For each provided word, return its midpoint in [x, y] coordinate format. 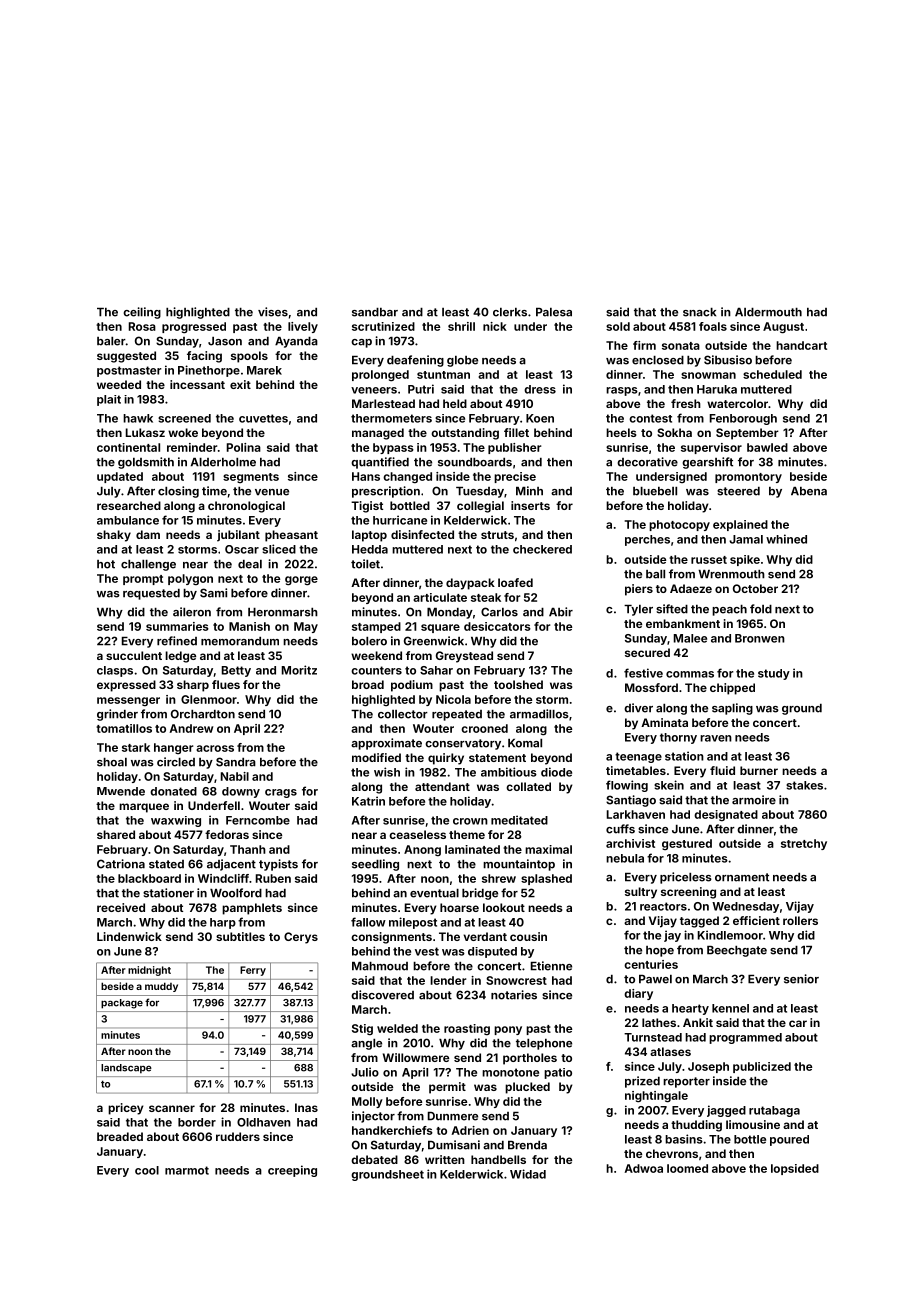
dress [540, 389]
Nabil [235, 776]
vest [427, 951]
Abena [809, 491]
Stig [362, 1029]
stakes [804, 785]
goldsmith [146, 463]
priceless [686, 878]
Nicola [453, 699]
